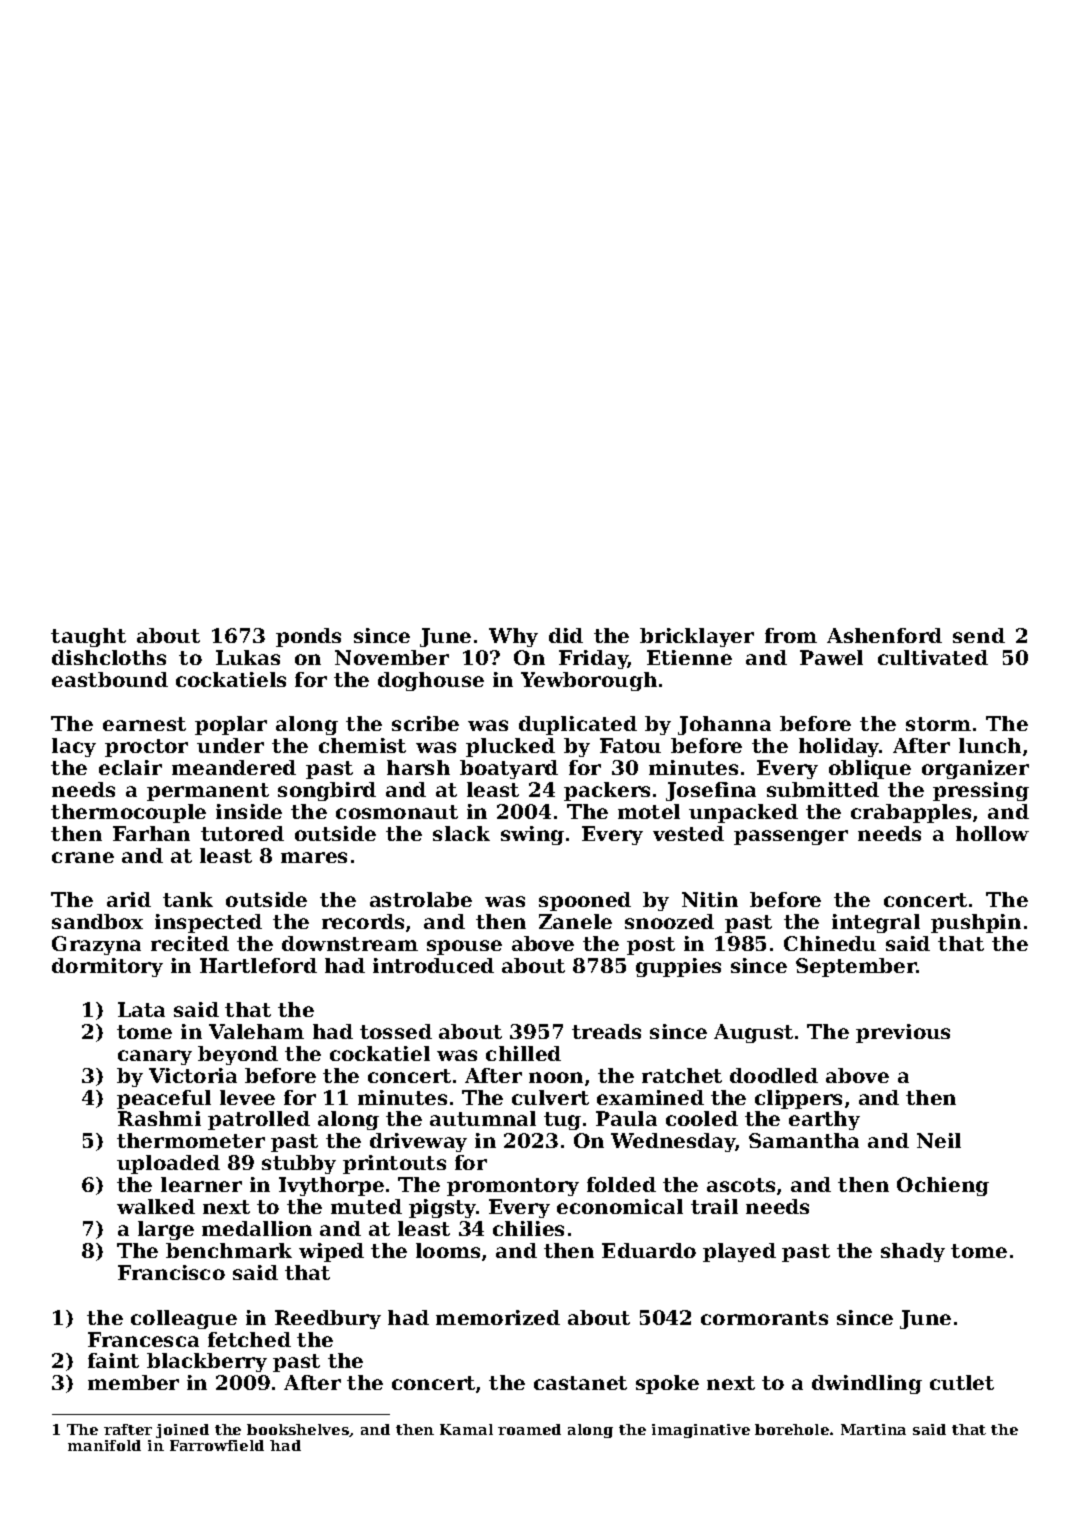  Describe the element at coordinates (649, 811) in the document. I see `motel` at that location.
